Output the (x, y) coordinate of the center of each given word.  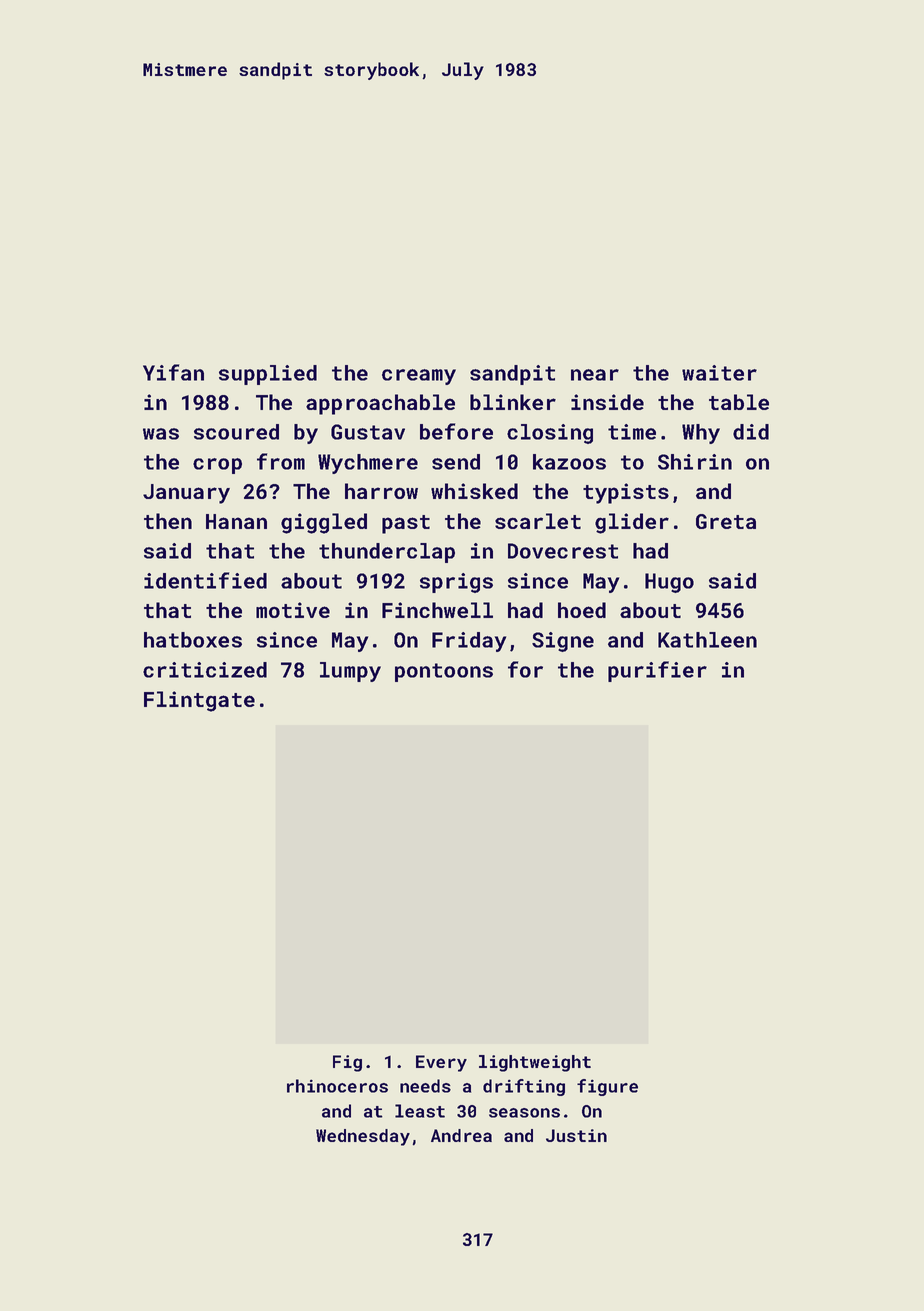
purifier (657, 671)
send (456, 462)
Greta (726, 521)
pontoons (444, 672)
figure (607, 1087)
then (168, 521)
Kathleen (707, 640)
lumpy (350, 672)
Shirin (695, 462)
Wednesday (363, 1137)
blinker (513, 402)
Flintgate (199, 701)
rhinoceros (337, 1086)
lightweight (535, 1063)
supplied (268, 375)
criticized (205, 670)
